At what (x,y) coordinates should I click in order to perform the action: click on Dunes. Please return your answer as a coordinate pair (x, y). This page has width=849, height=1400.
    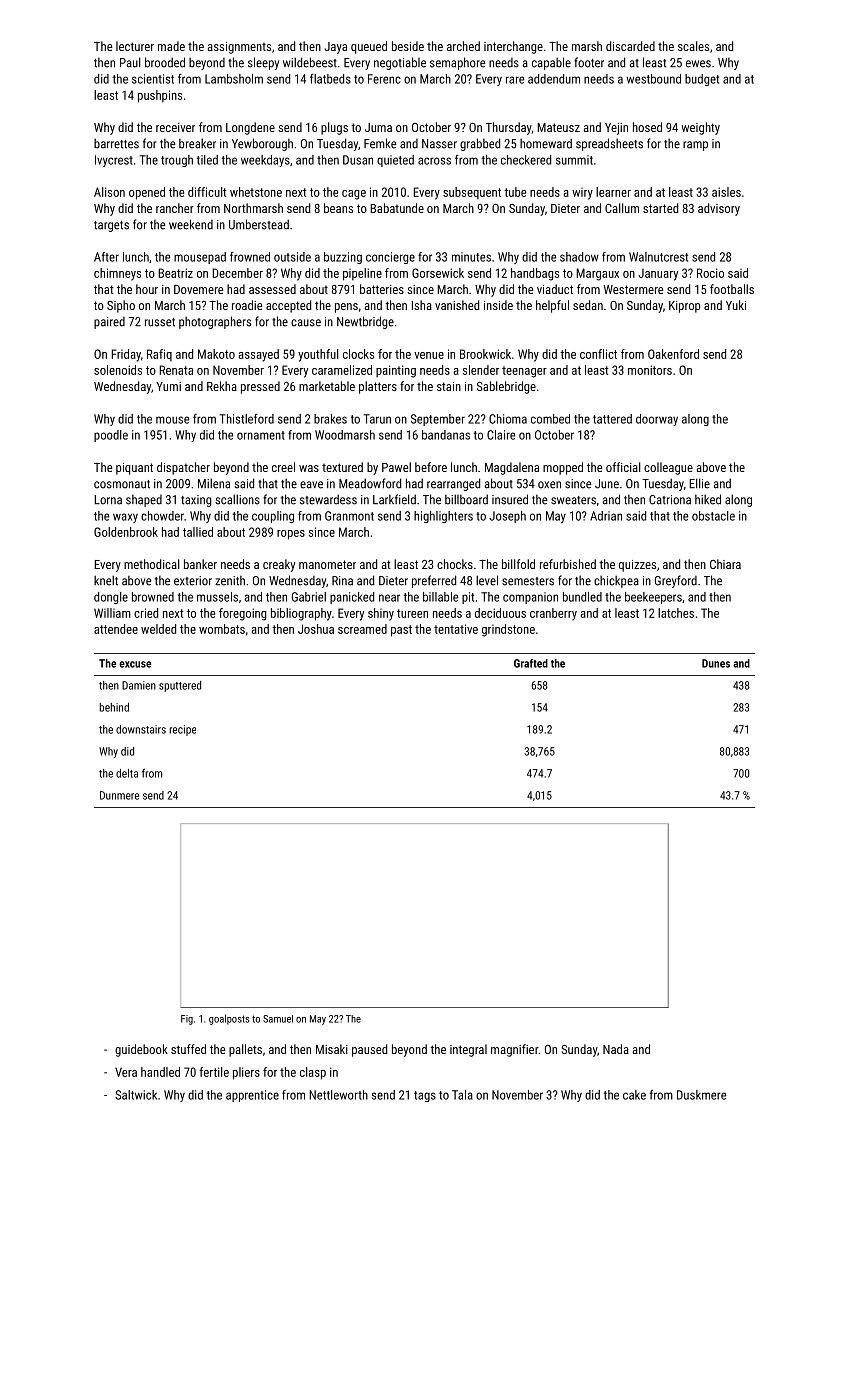
    Looking at the image, I should click on (716, 663).
